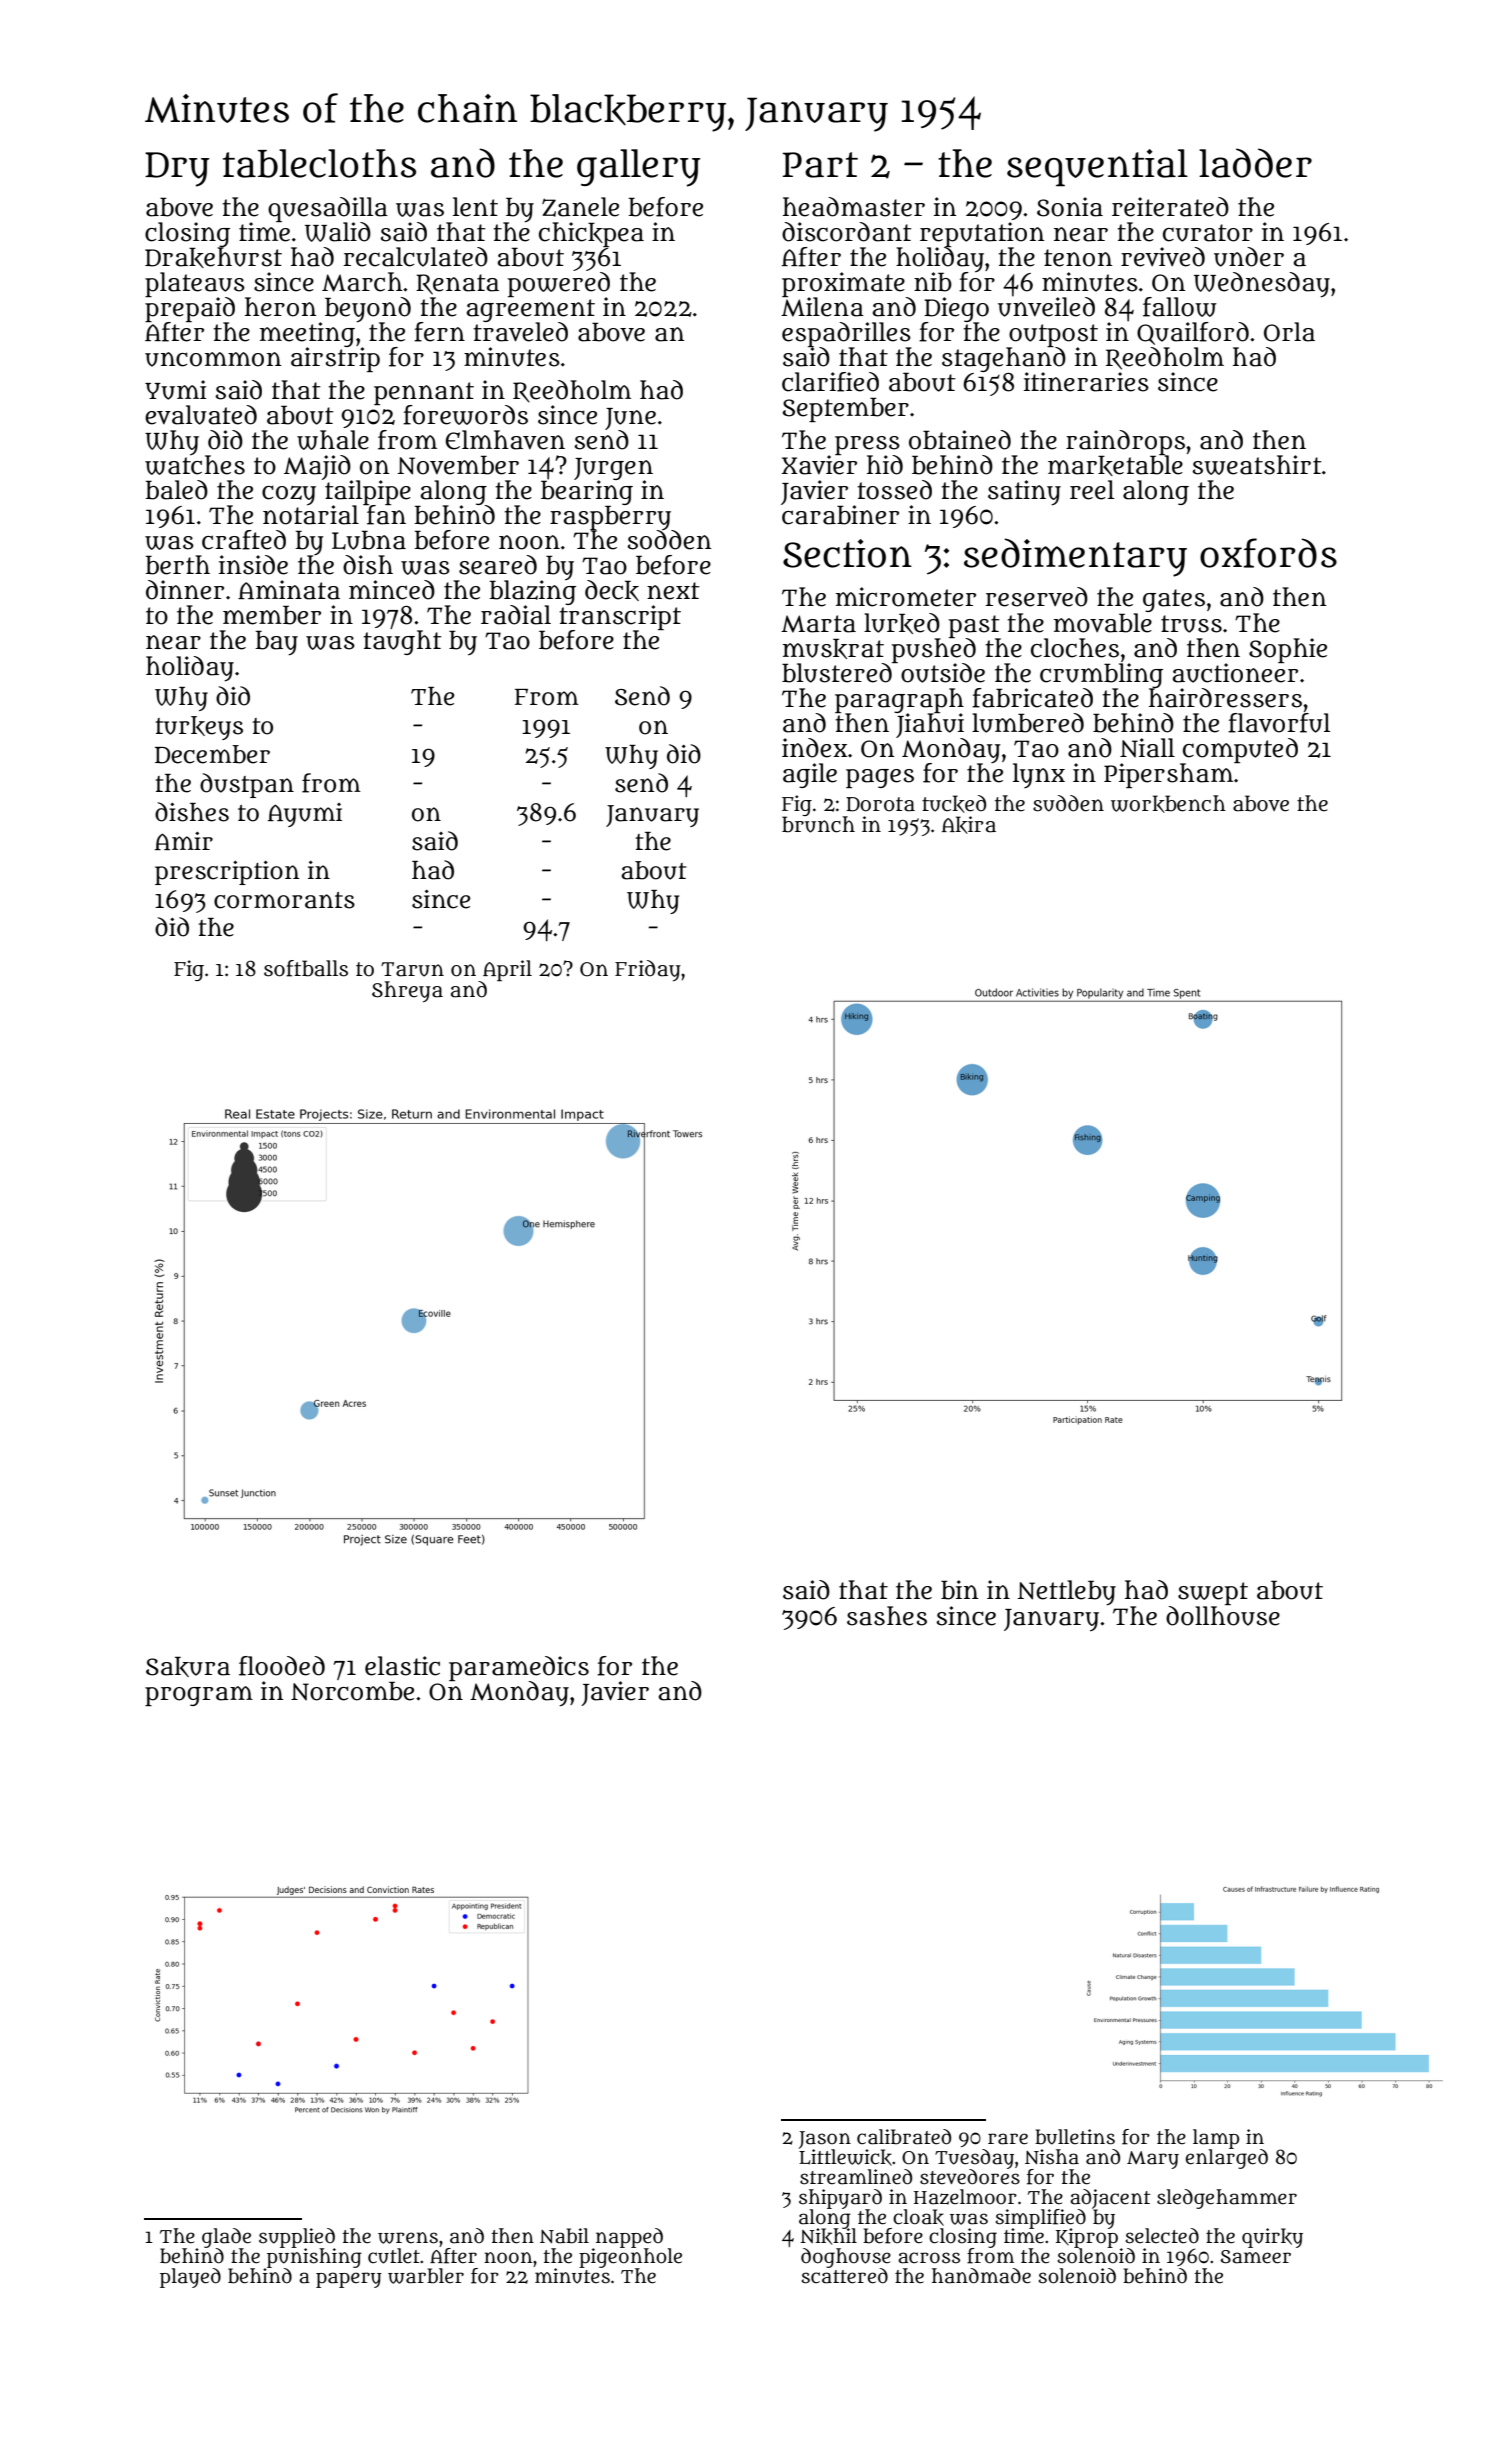 Image resolution: width=1496 pixels, height=2464 pixels. Describe the element at coordinates (1279, 723) in the document. I see `flavorful` at that location.
